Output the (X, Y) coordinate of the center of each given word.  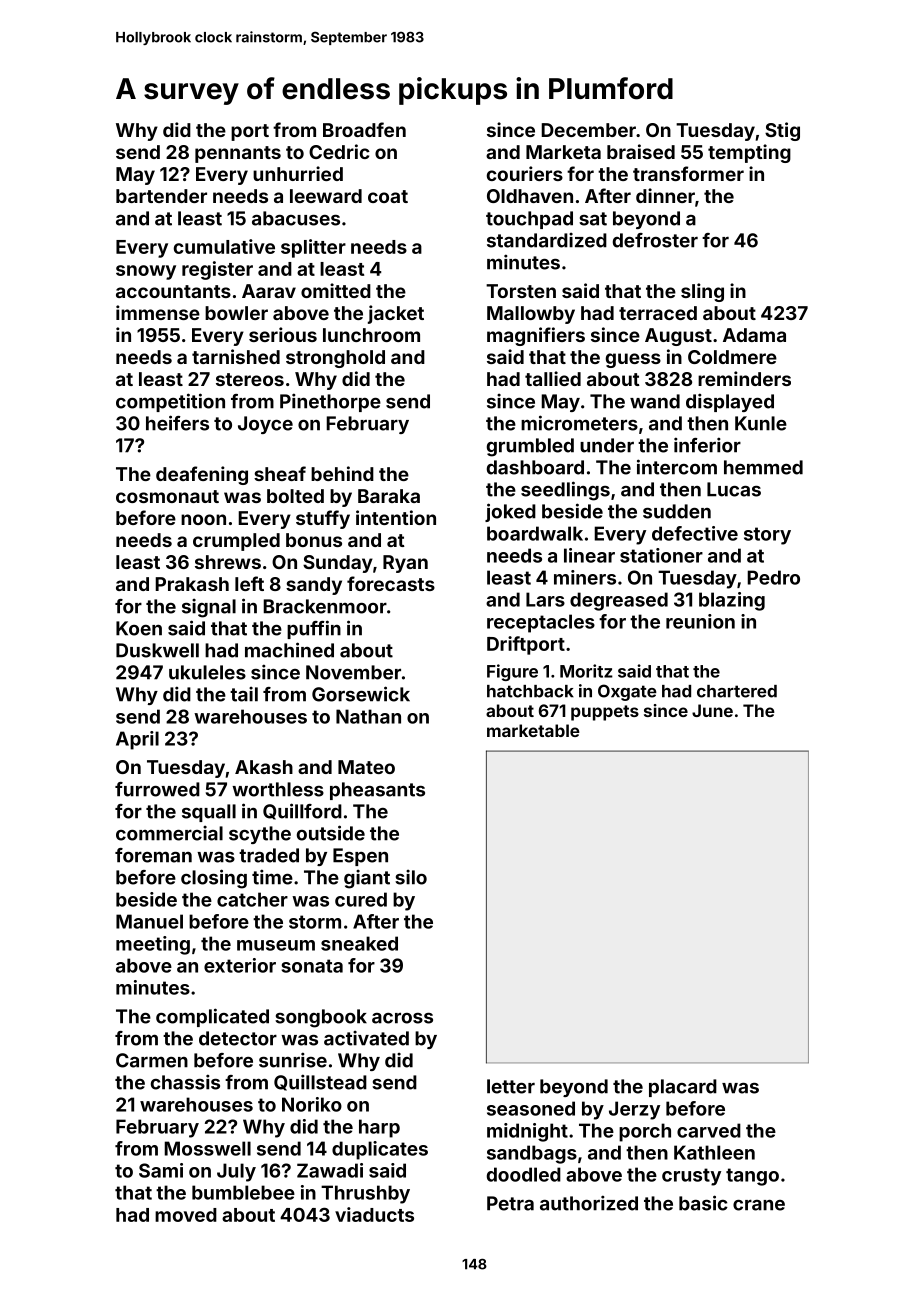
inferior (707, 445)
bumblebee (243, 1192)
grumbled (530, 447)
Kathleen (714, 1152)
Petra (510, 1203)
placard (683, 1088)
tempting (749, 153)
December (588, 130)
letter (511, 1086)
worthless (278, 789)
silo (411, 877)
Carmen (152, 1060)
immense (158, 312)
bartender (161, 196)
